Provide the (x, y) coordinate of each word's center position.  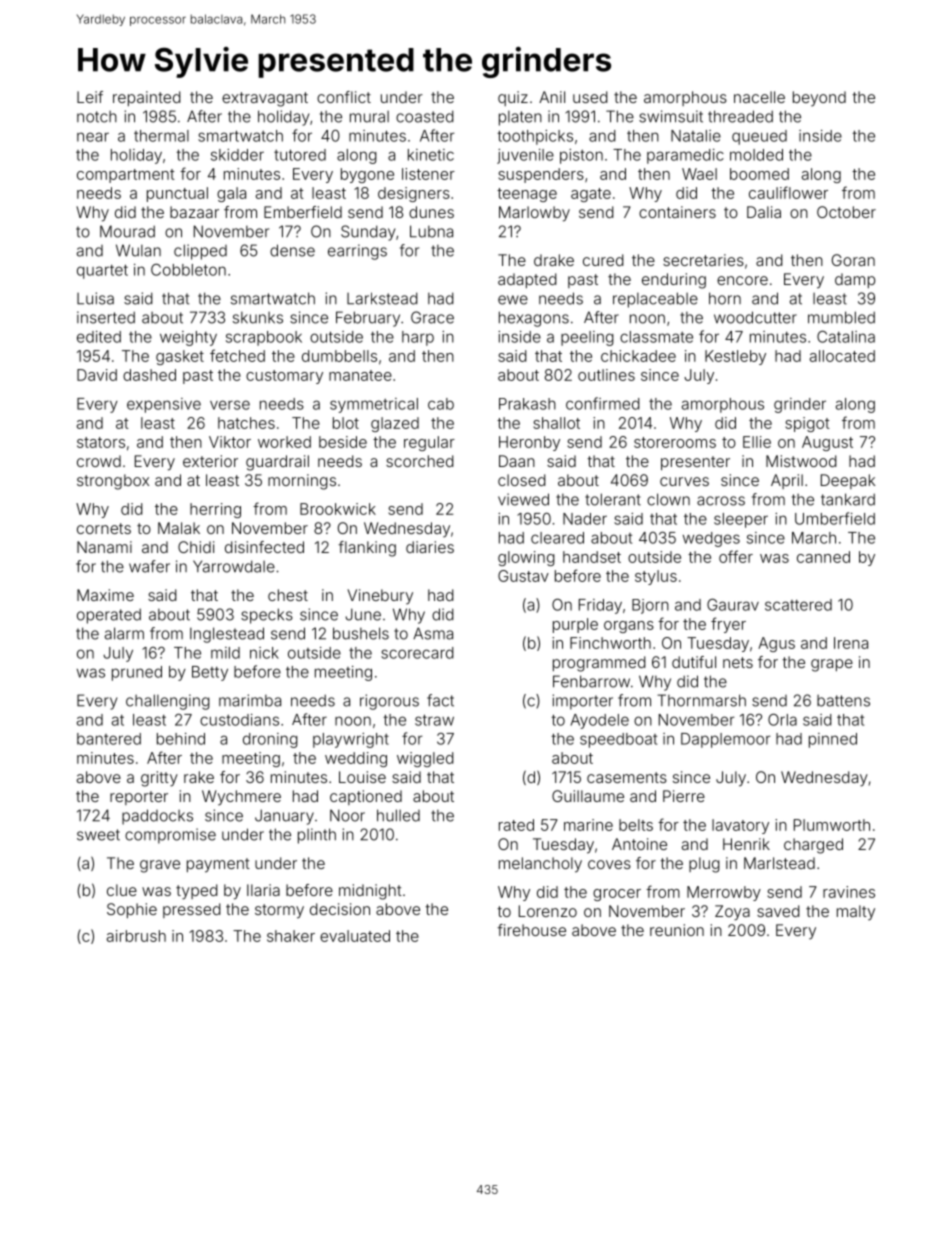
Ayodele (600, 721)
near (93, 137)
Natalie (696, 136)
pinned (833, 740)
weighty (188, 338)
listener (428, 174)
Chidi (196, 547)
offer (736, 556)
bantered (109, 739)
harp (418, 338)
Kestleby (735, 357)
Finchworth (610, 643)
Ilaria (263, 890)
